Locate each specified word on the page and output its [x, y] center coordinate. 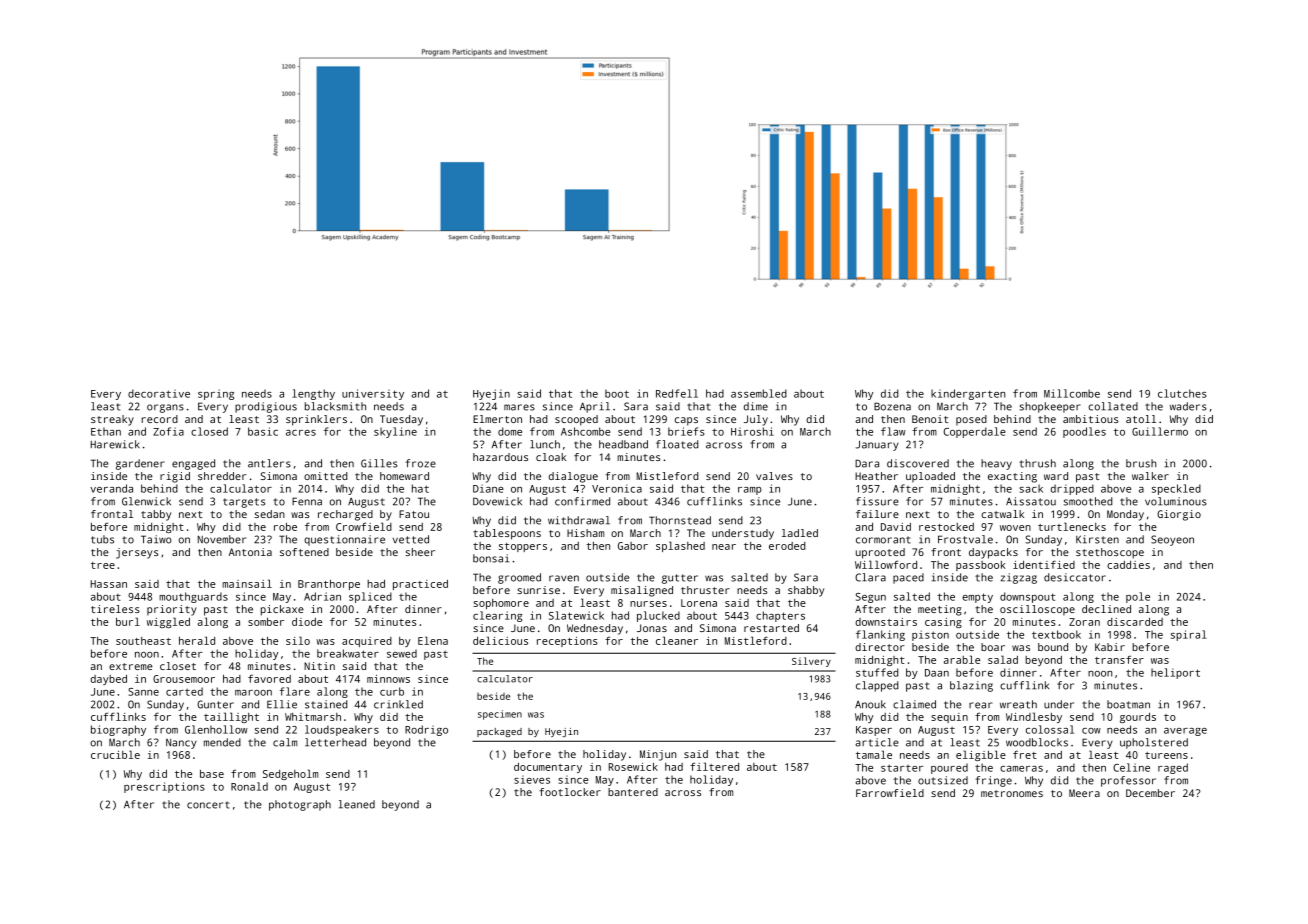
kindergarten [968, 394]
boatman [1128, 704]
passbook [981, 566]
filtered [714, 766]
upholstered [1154, 743]
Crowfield [364, 526]
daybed [109, 679]
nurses [648, 604]
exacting [1012, 477]
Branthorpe [329, 584]
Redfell [677, 393]
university [373, 394]
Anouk [870, 704]
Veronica [617, 488]
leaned [357, 804]
